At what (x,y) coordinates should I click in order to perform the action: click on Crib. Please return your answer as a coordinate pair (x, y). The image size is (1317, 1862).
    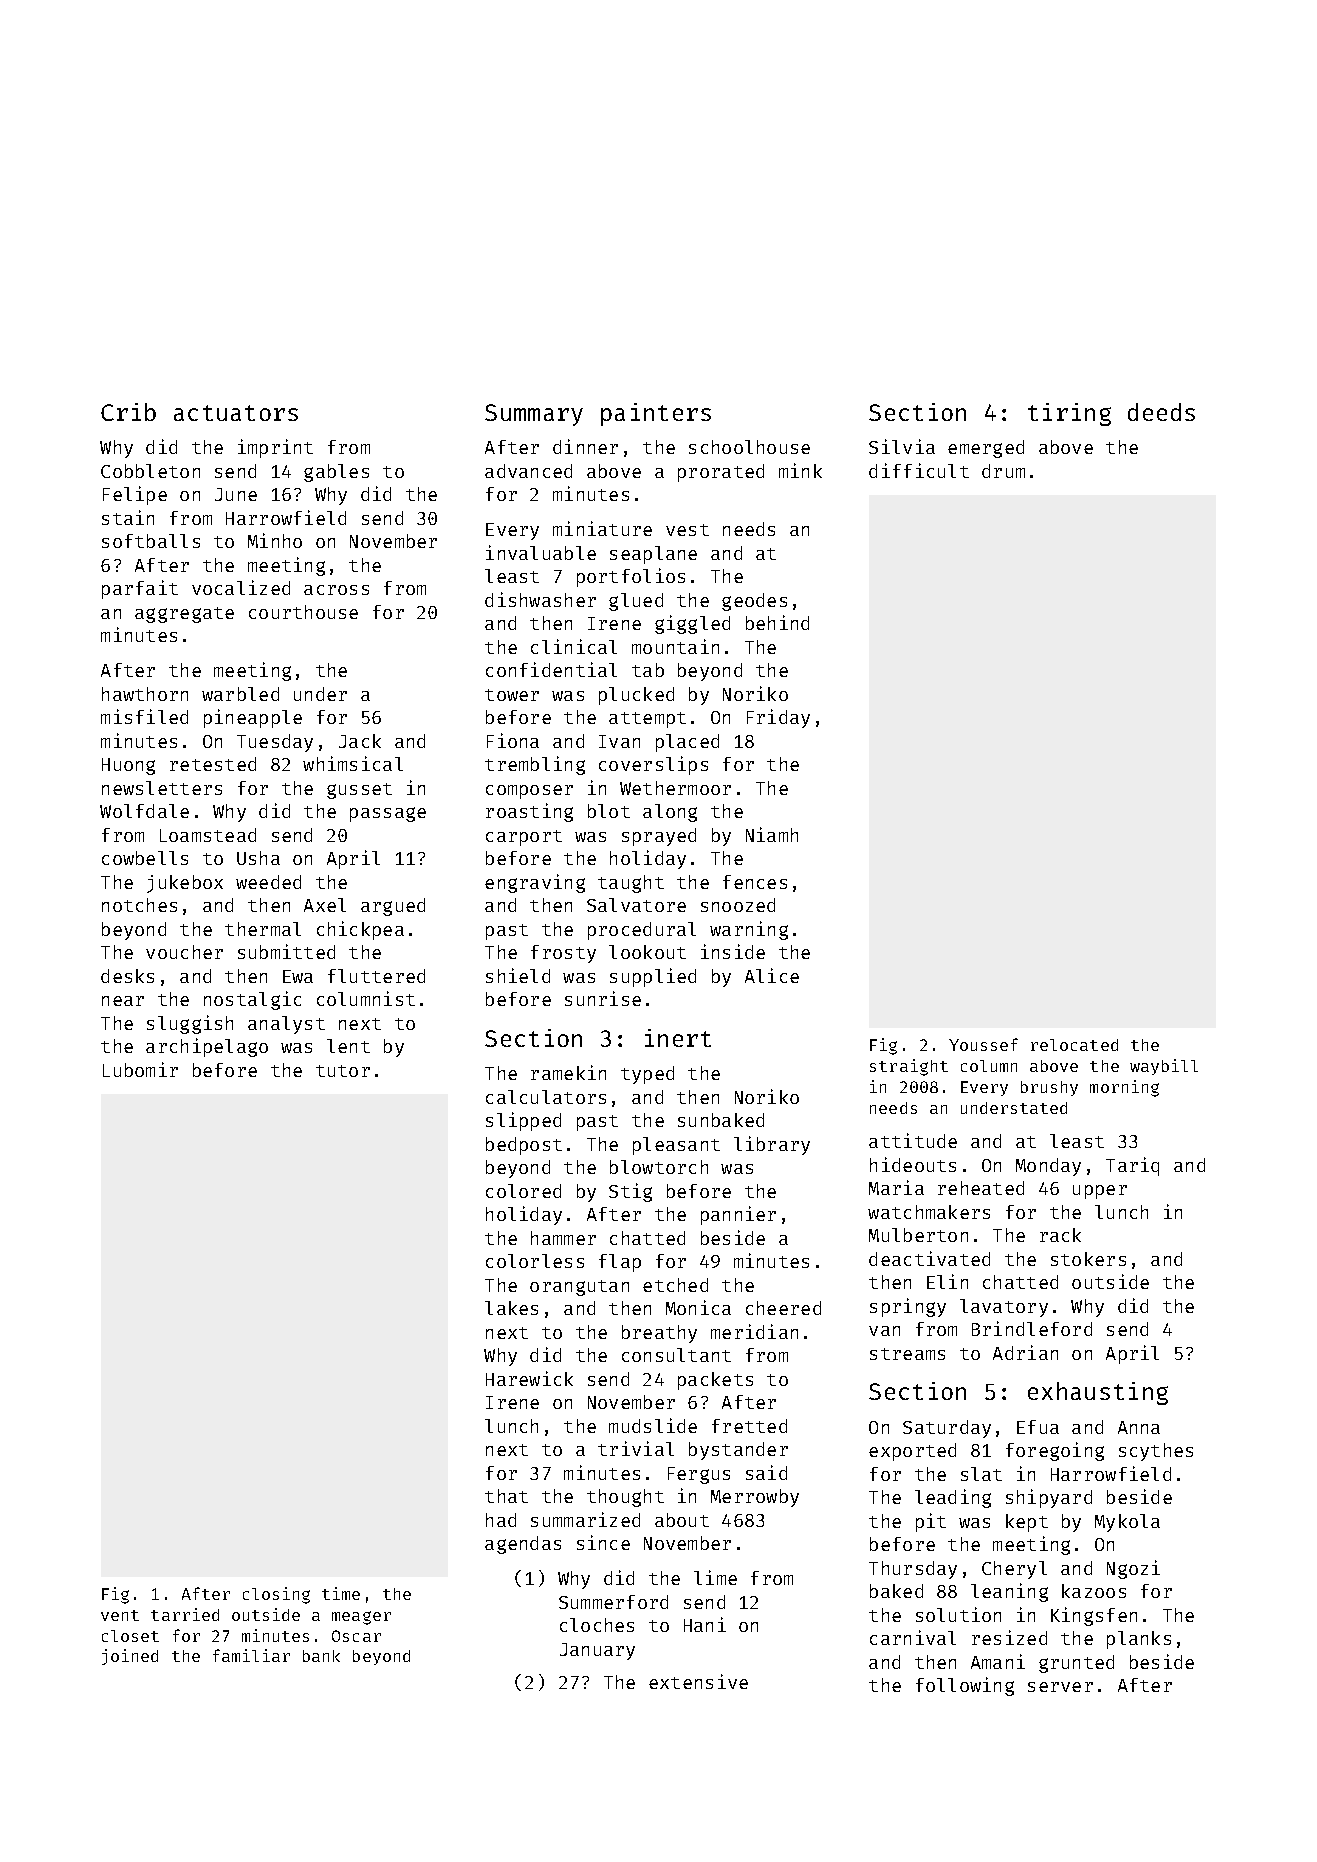
    Looking at the image, I should click on (128, 412).
